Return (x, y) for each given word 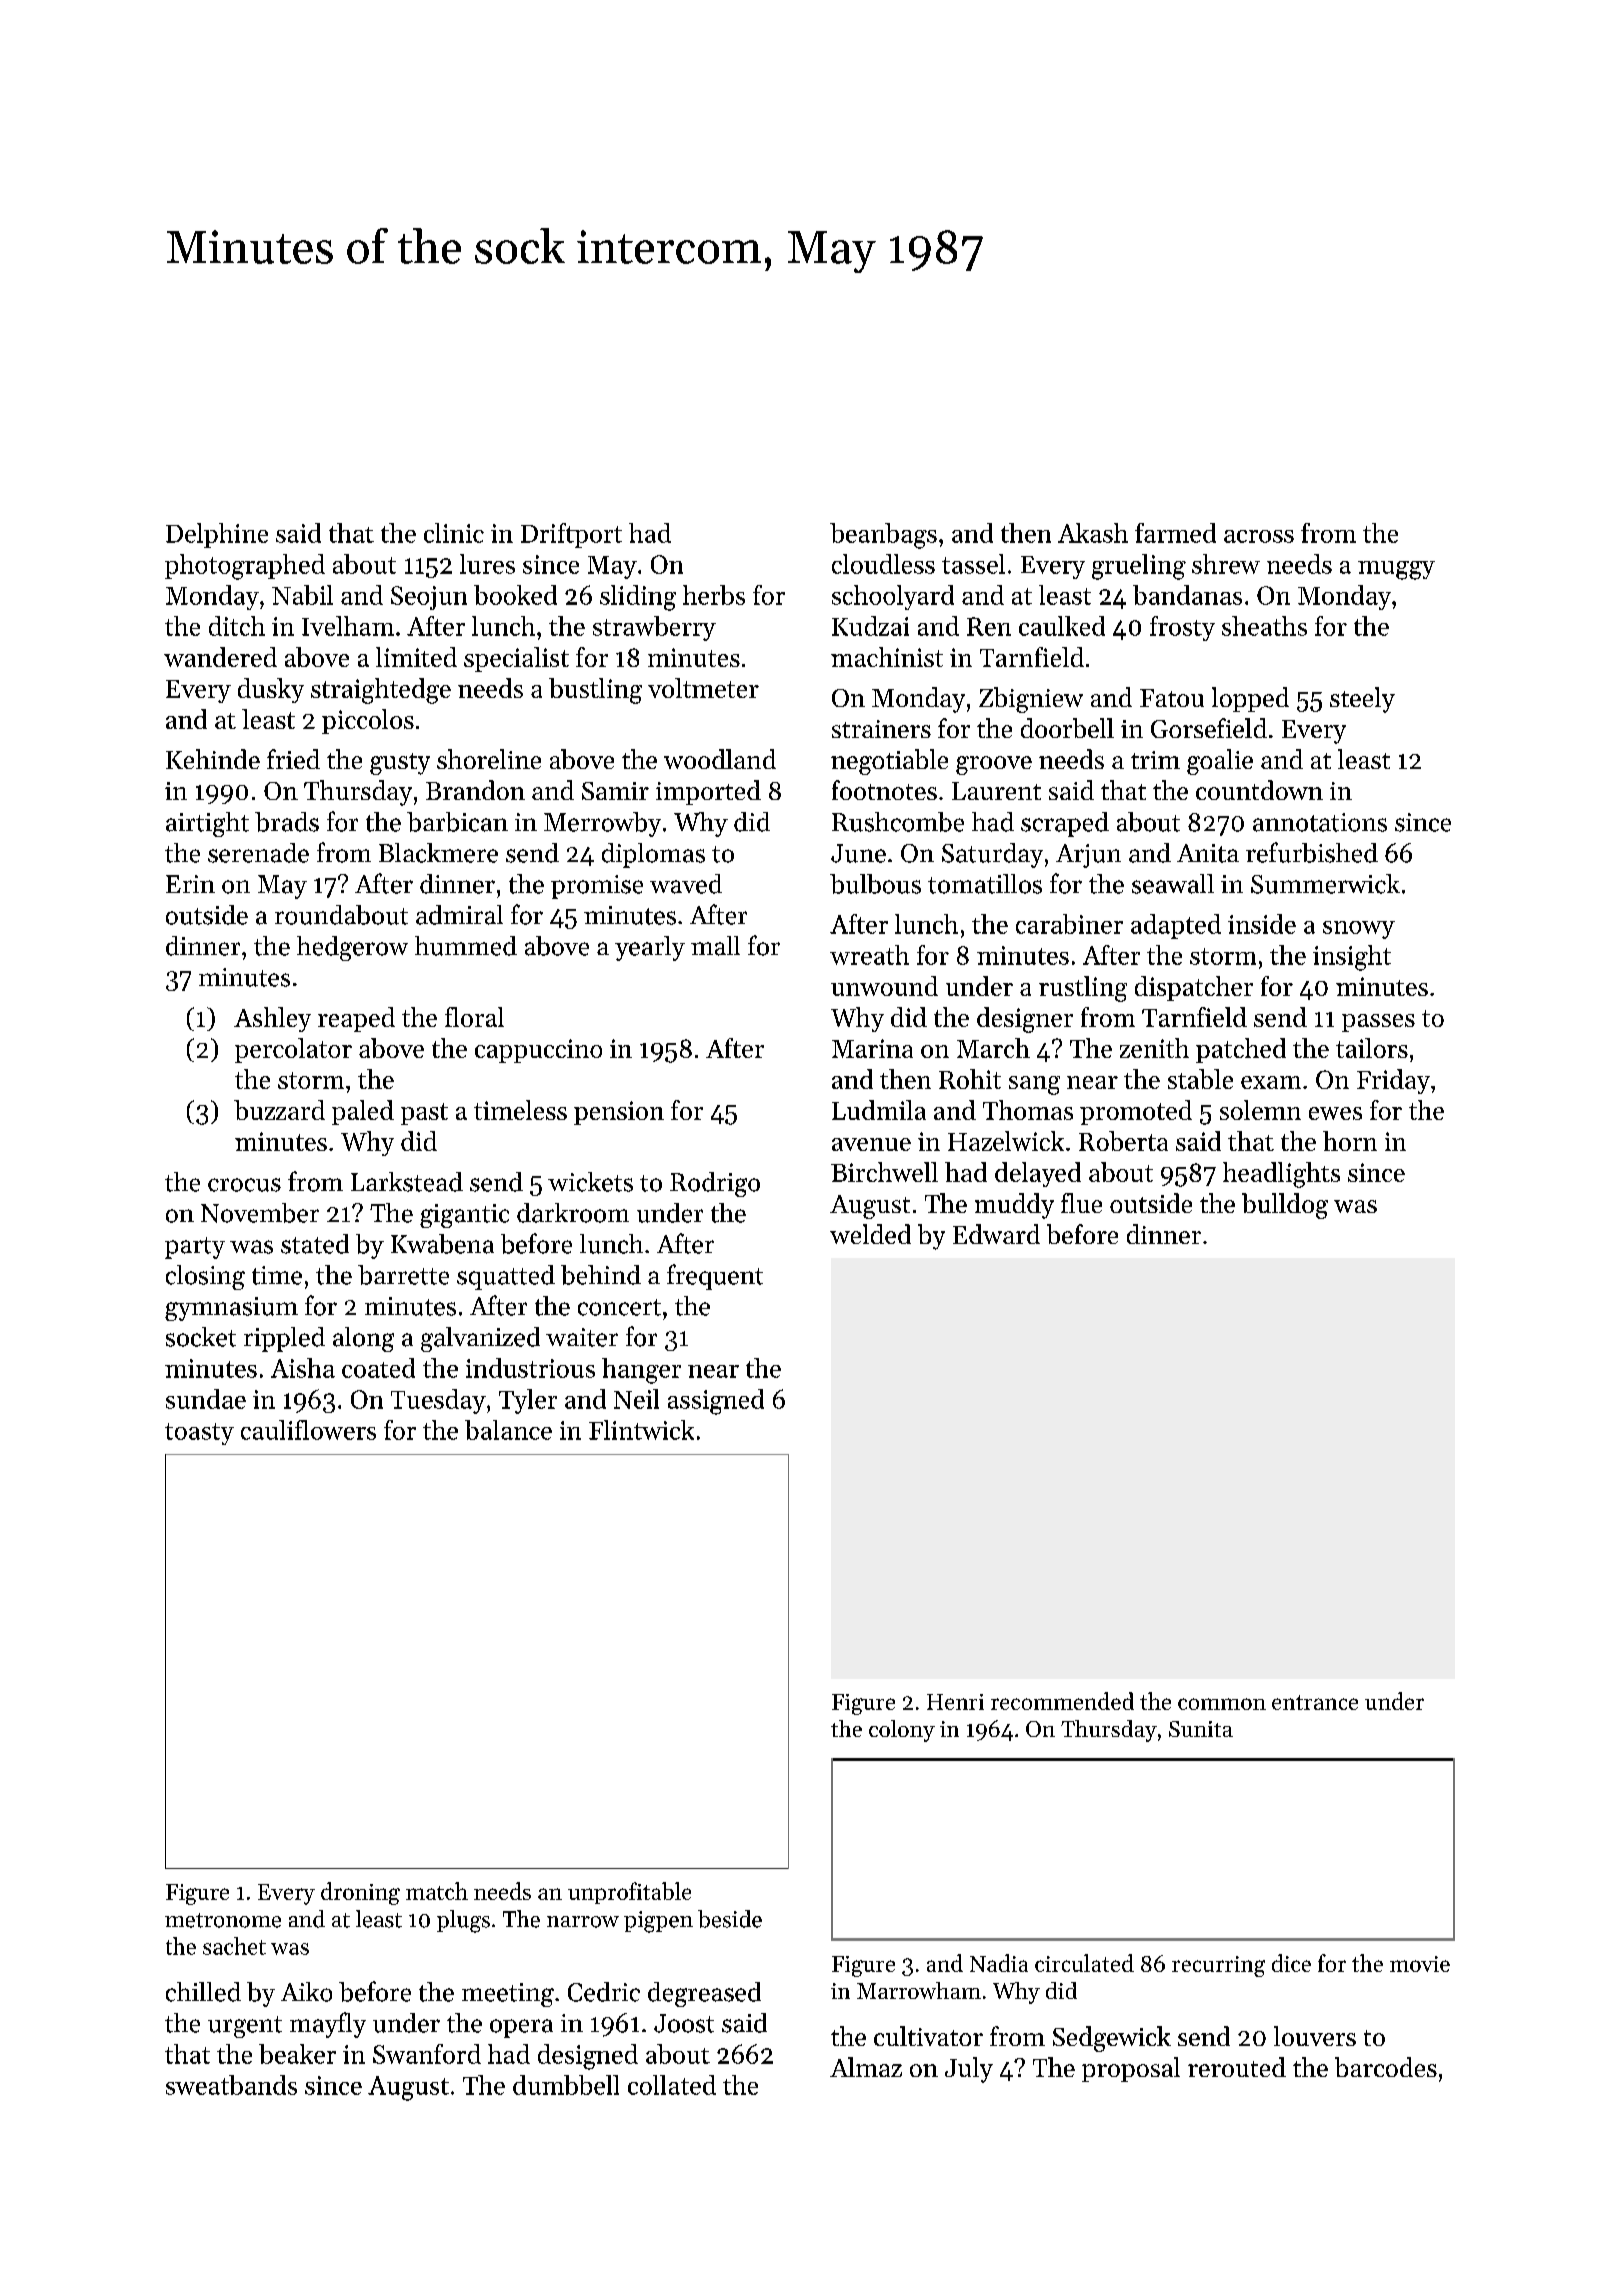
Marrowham (919, 1990)
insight (1352, 958)
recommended (1062, 1701)
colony (902, 1731)
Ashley (272, 1019)
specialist (516, 659)
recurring (1218, 1966)
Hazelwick (1006, 1141)
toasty (199, 1434)
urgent (245, 2027)
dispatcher (1194, 988)
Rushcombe (898, 822)
